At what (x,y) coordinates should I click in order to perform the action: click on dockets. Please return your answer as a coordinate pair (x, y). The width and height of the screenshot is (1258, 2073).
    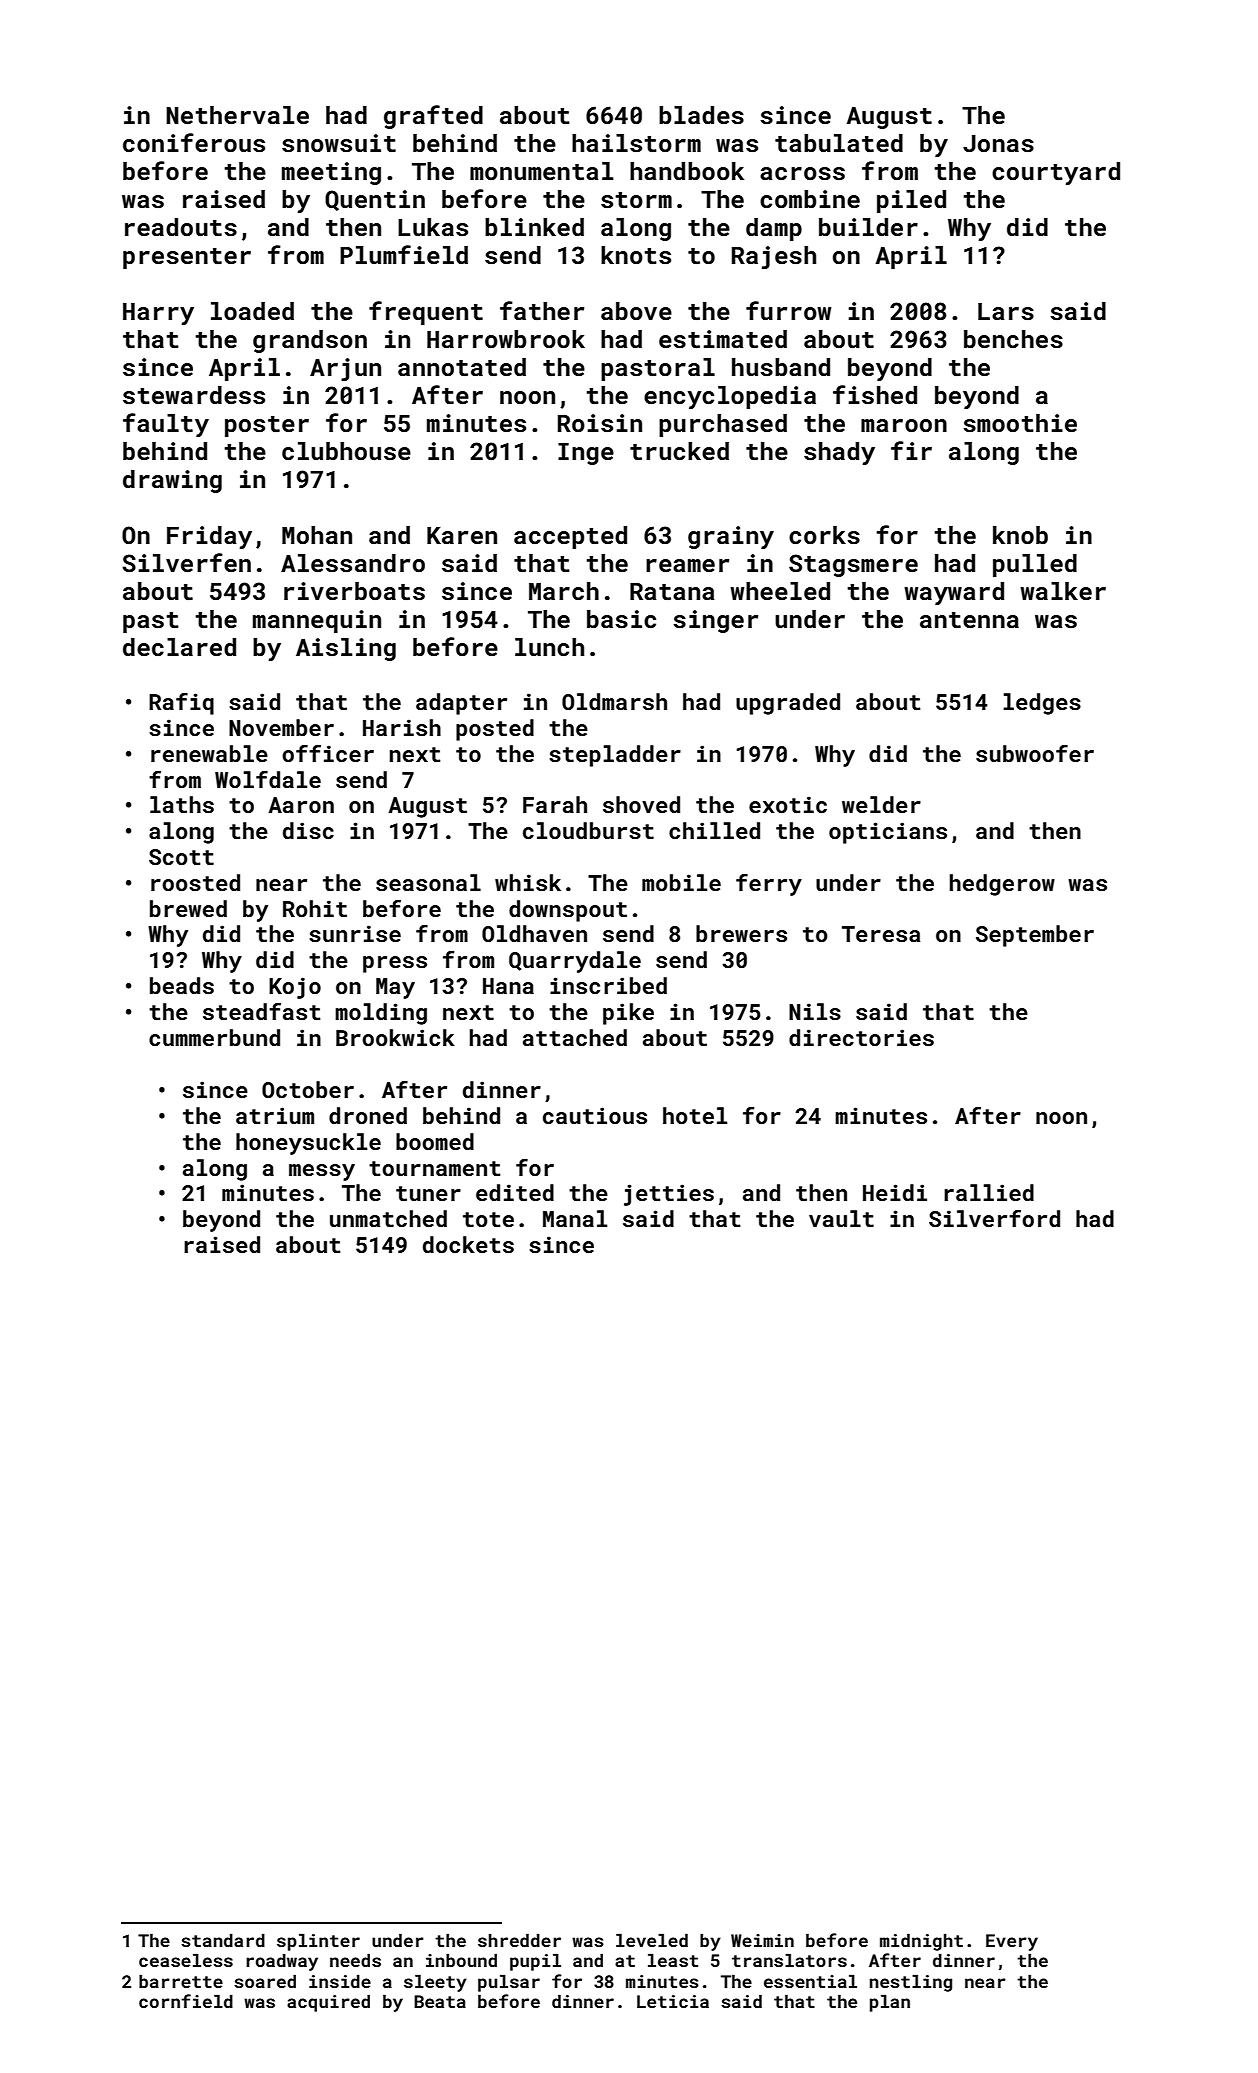
    Looking at the image, I should click on (468, 1244).
